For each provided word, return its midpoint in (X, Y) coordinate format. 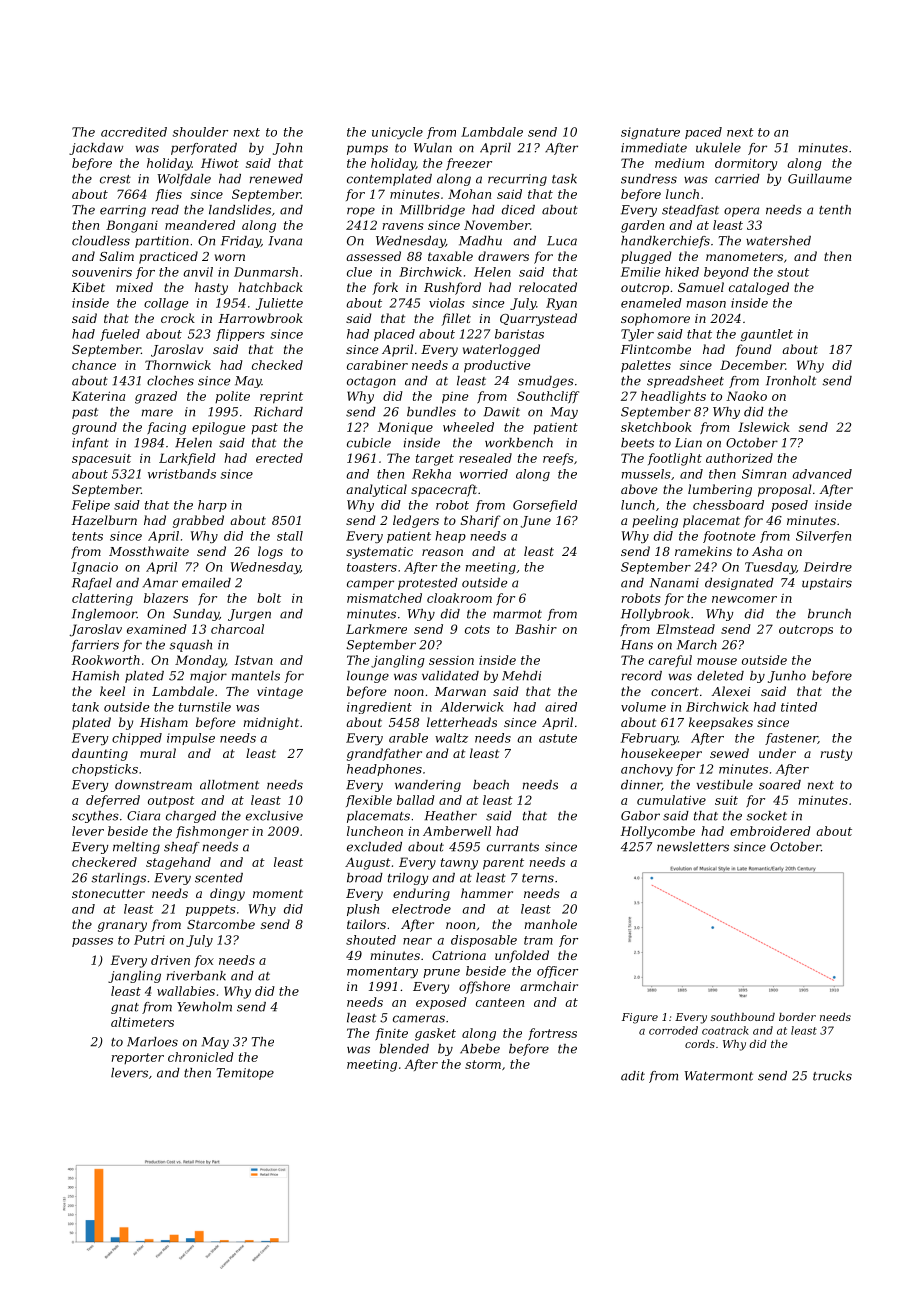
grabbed (198, 521)
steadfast (690, 211)
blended (404, 1049)
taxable (450, 256)
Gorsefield (545, 506)
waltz (451, 738)
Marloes (152, 1042)
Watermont (719, 1076)
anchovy (647, 770)
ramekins (703, 551)
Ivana (285, 241)
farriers (95, 646)
